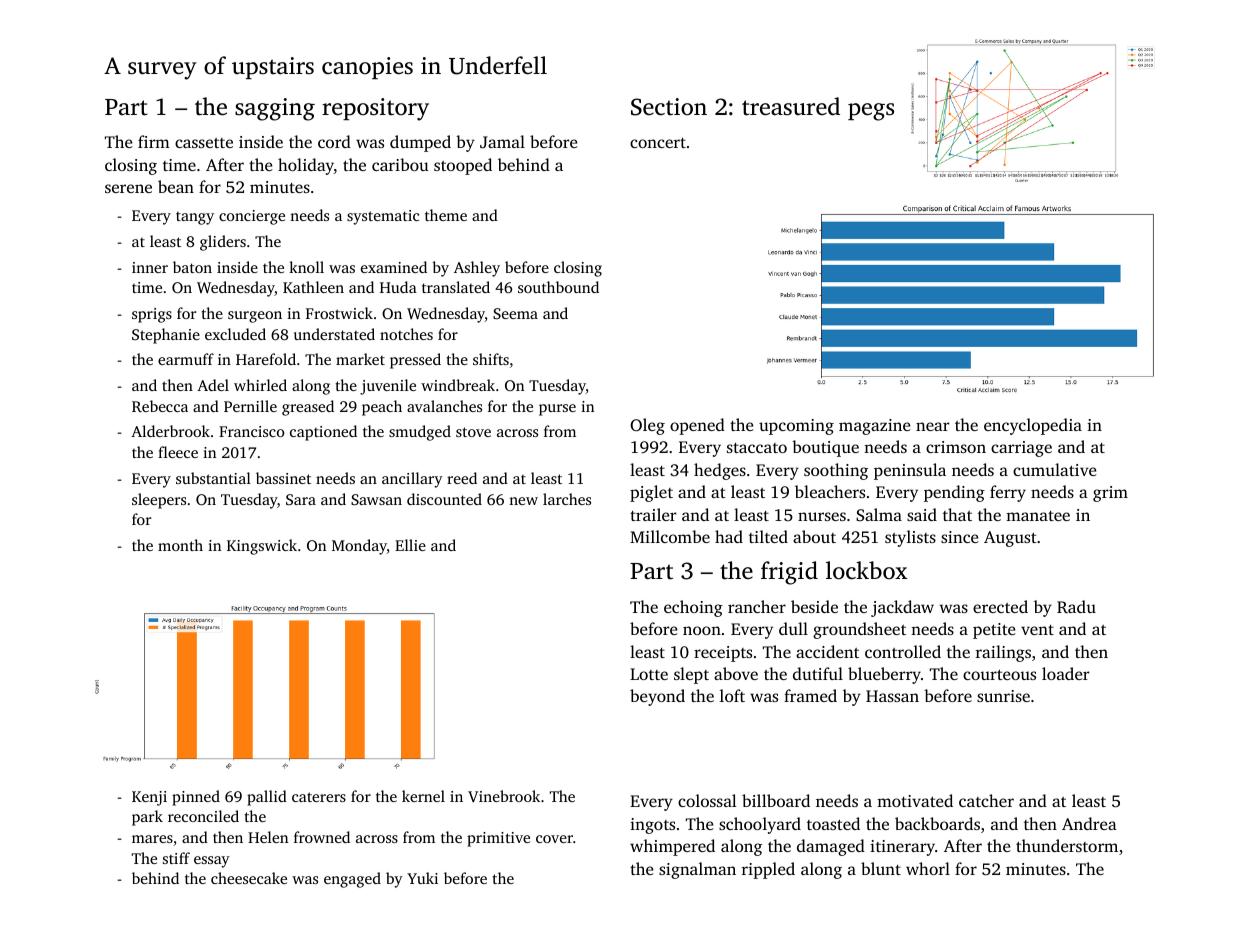 The width and height of the screenshot is (1233, 952). I want to click on echoing, so click(693, 608).
